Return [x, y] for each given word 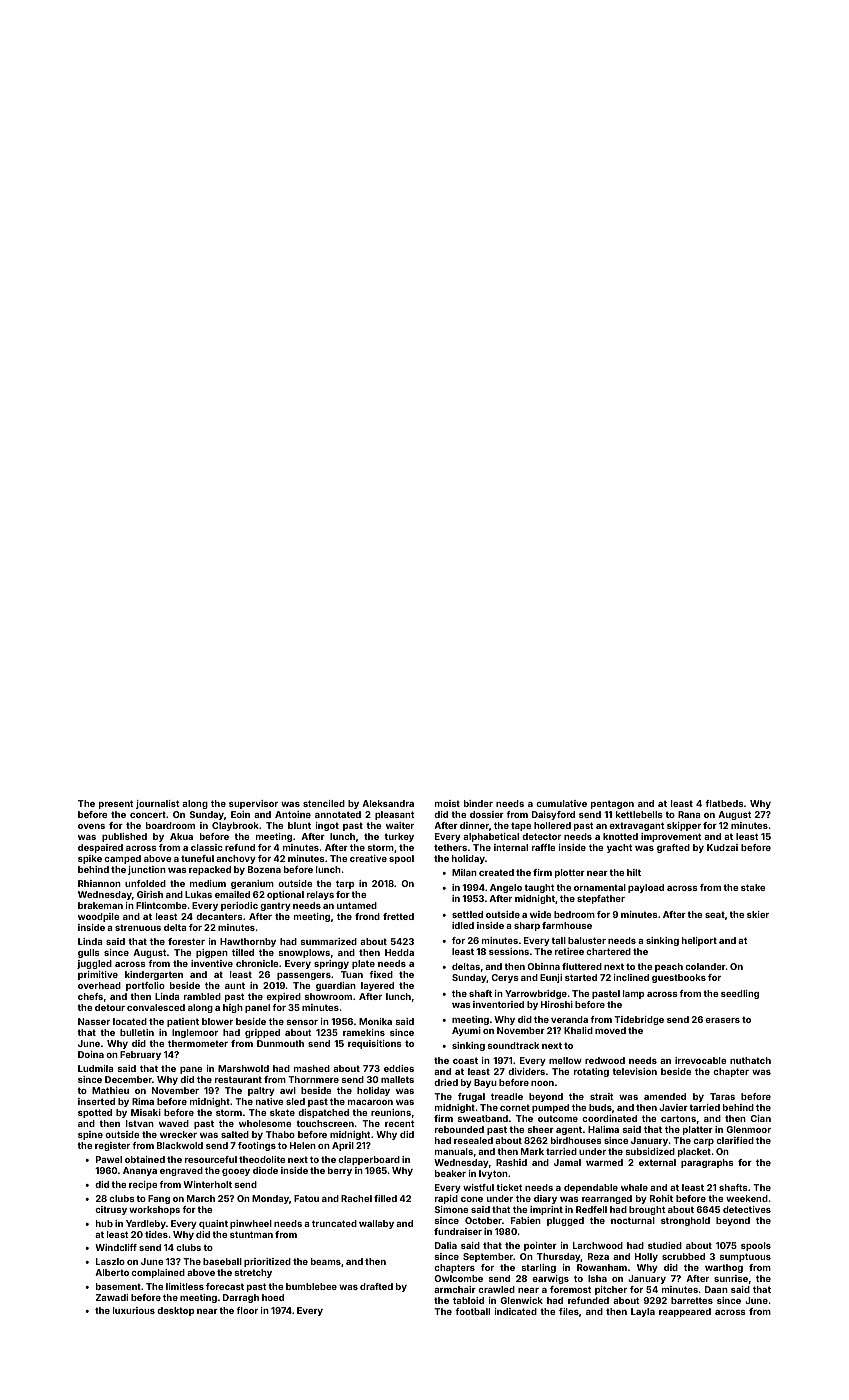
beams [326, 1261]
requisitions [375, 1044]
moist [447, 803]
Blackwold [180, 1145]
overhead [99, 985]
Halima [603, 1129]
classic [207, 847]
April [343, 1146]
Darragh [241, 1298]
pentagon [612, 804]
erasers [722, 1020]
